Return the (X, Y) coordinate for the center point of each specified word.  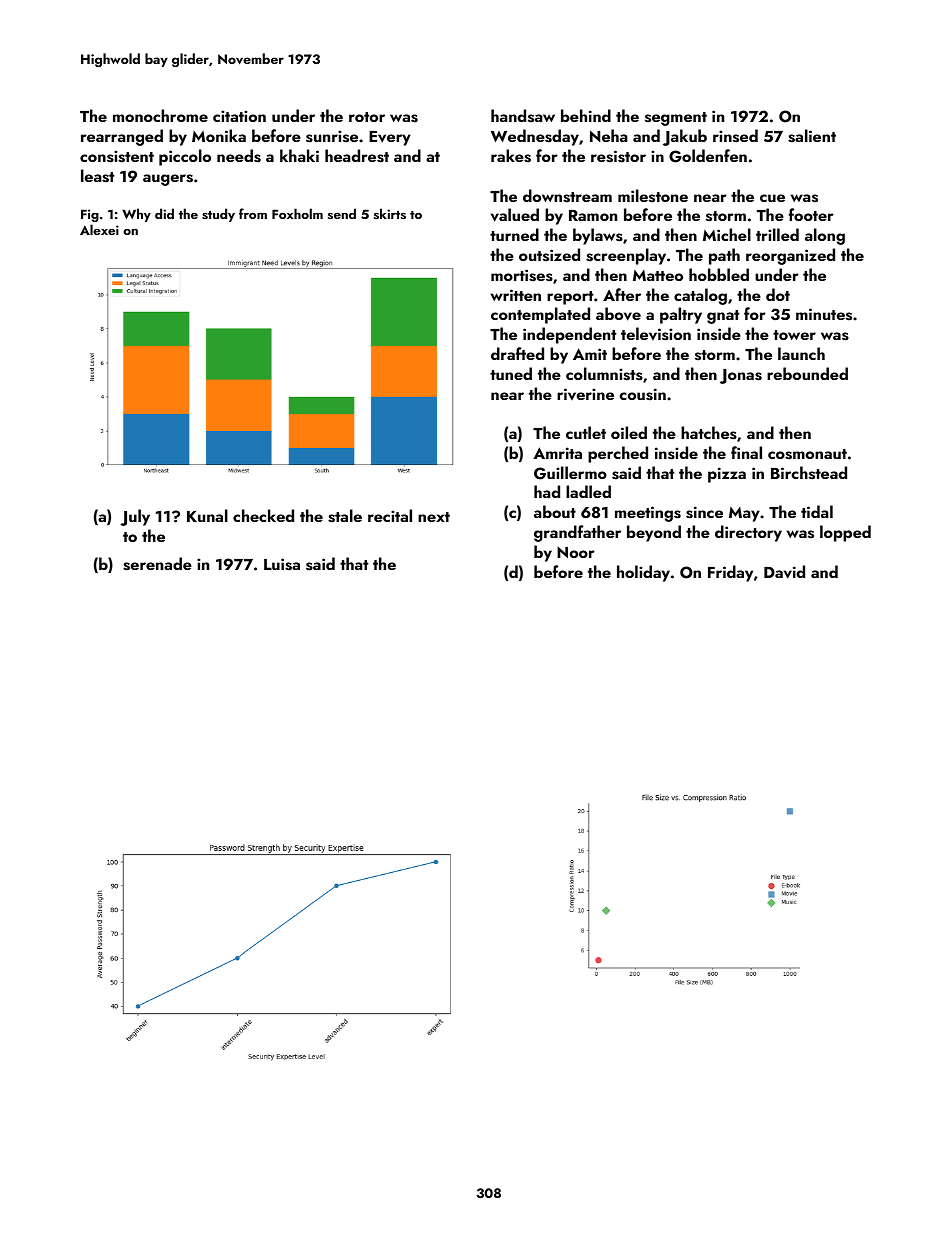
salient (812, 136)
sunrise (332, 136)
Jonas (741, 376)
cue (772, 198)
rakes (511, 156)
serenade (157, 564)
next (434, 517)
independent (570, 335)
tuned (511, 373)
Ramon (593, 215)
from (253, 213)
